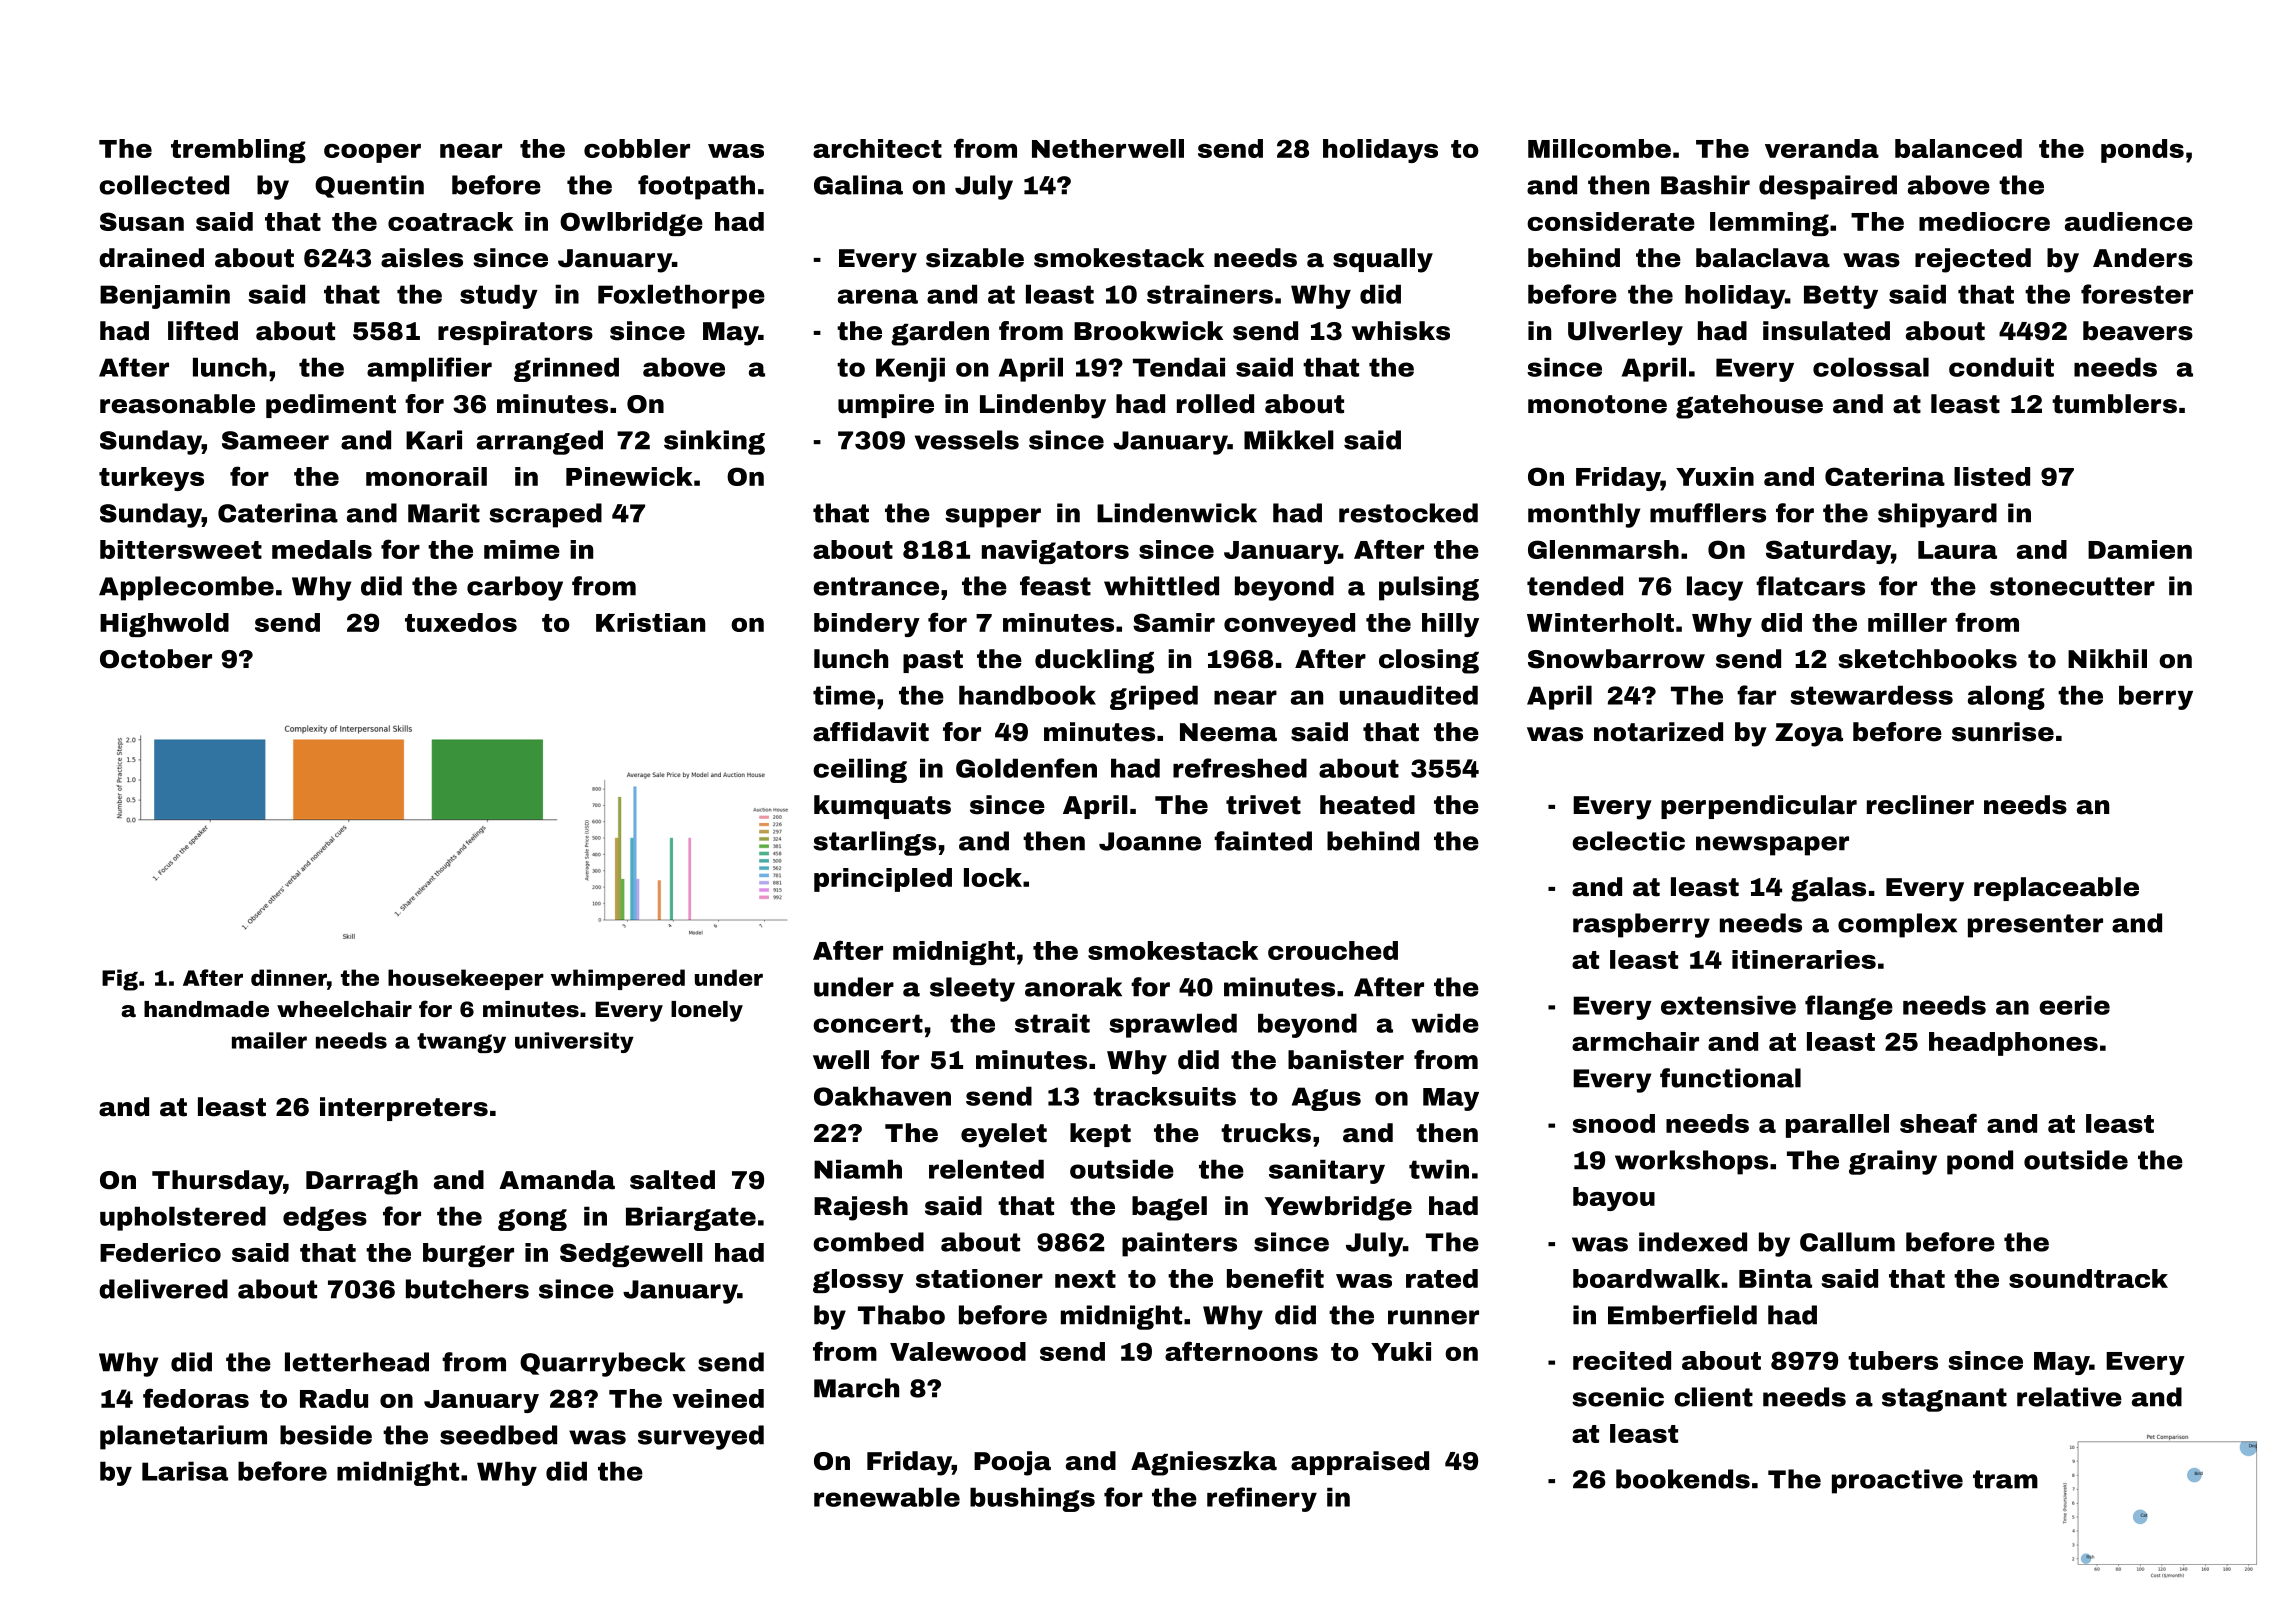 Image resolution: width=2292 pixels, height=1620 pixels. What do you see at coordinates (886, 406) in the screenshot?
I see `umpire` at bounding box center [886, 406].
